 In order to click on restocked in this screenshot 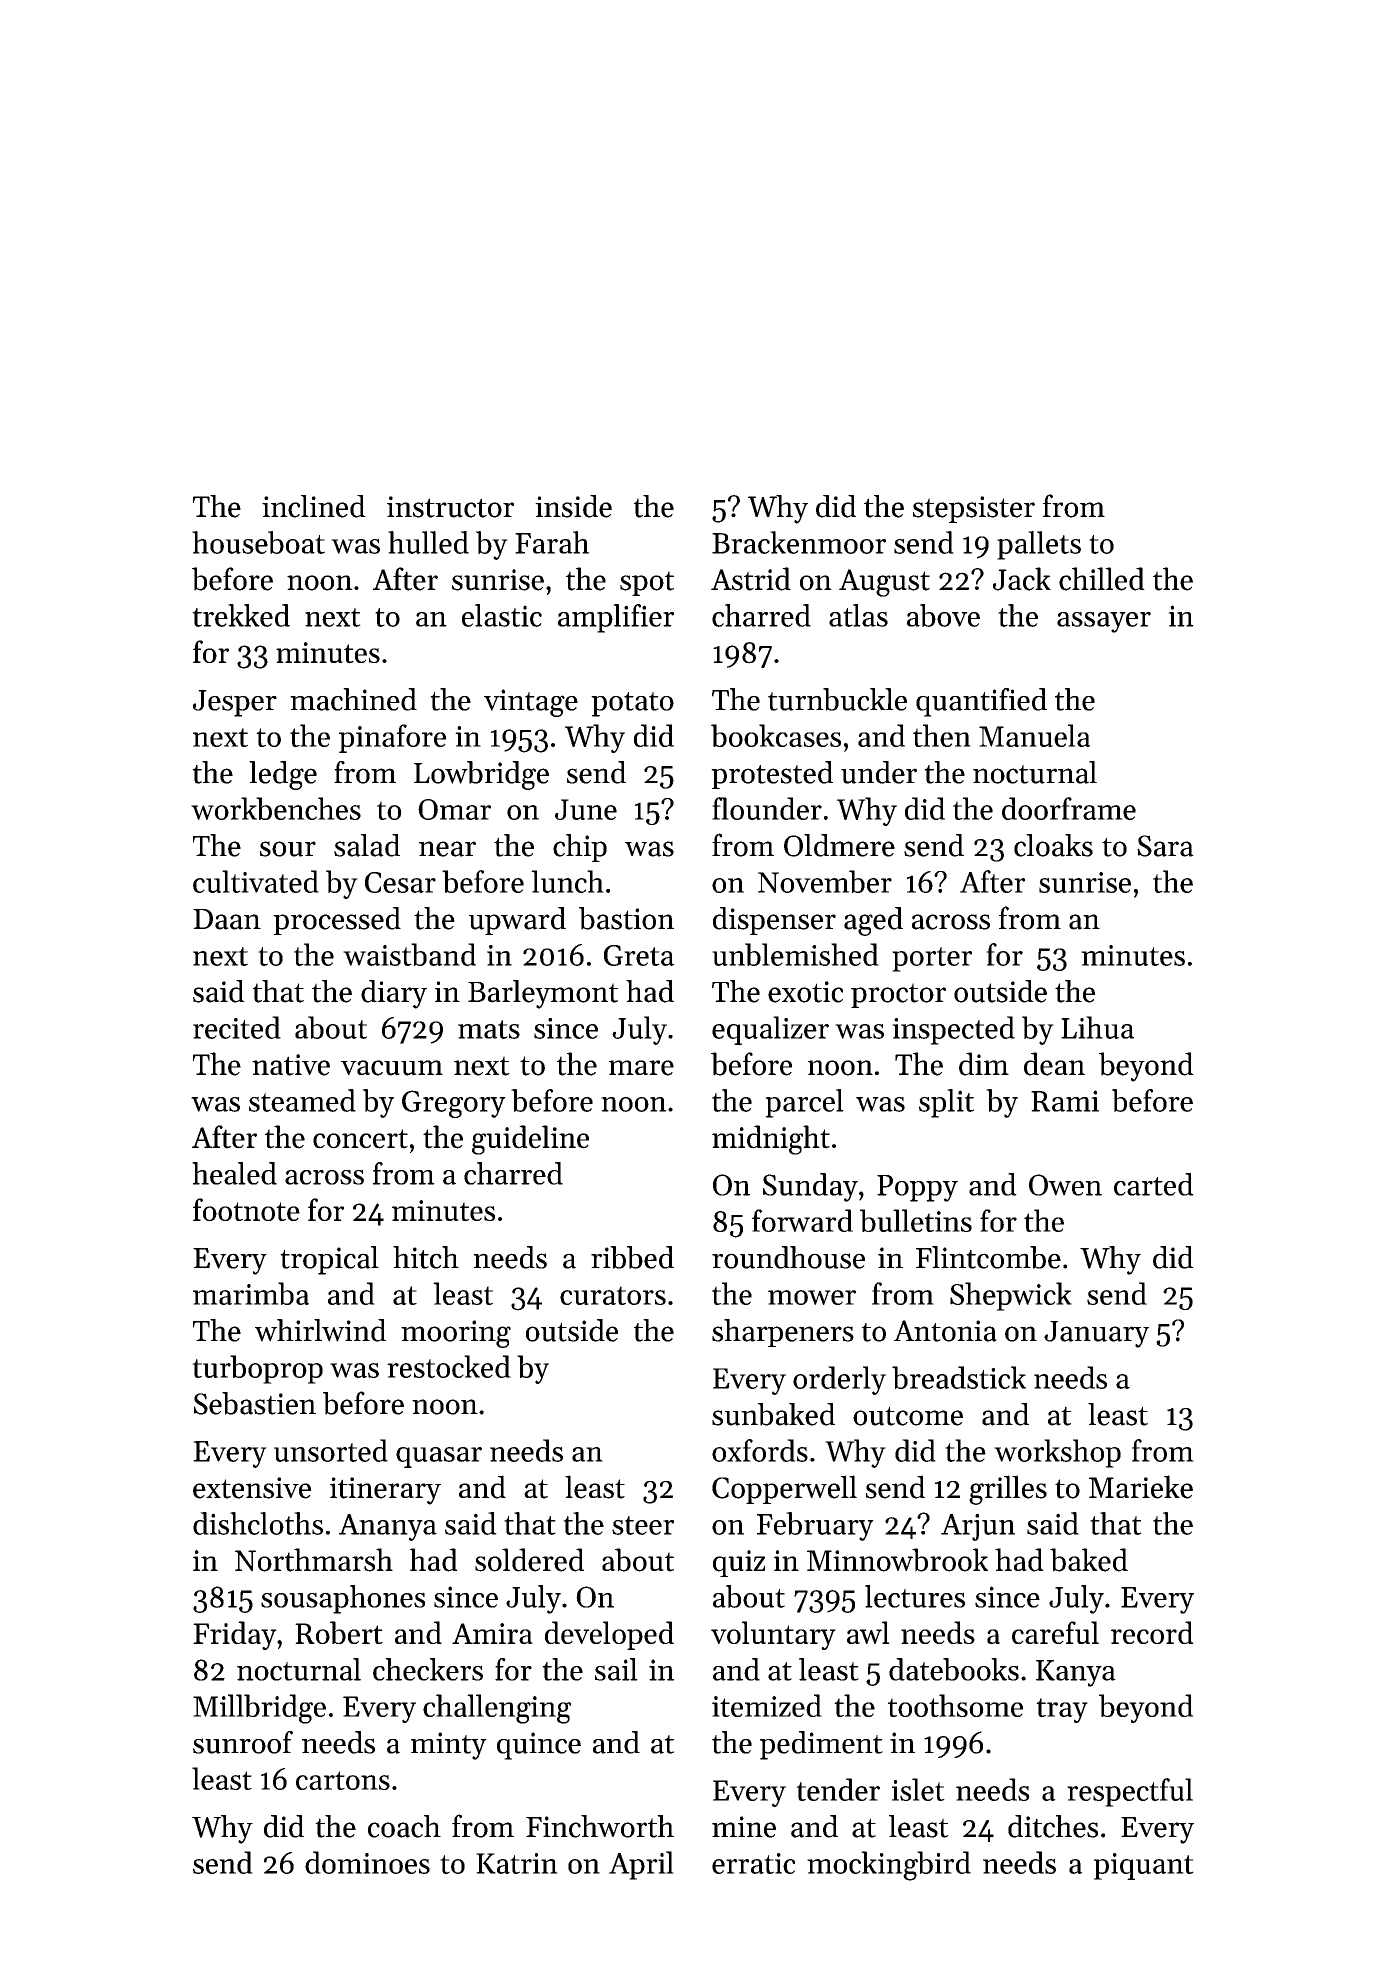, I will do `click(449, 1366)`.
